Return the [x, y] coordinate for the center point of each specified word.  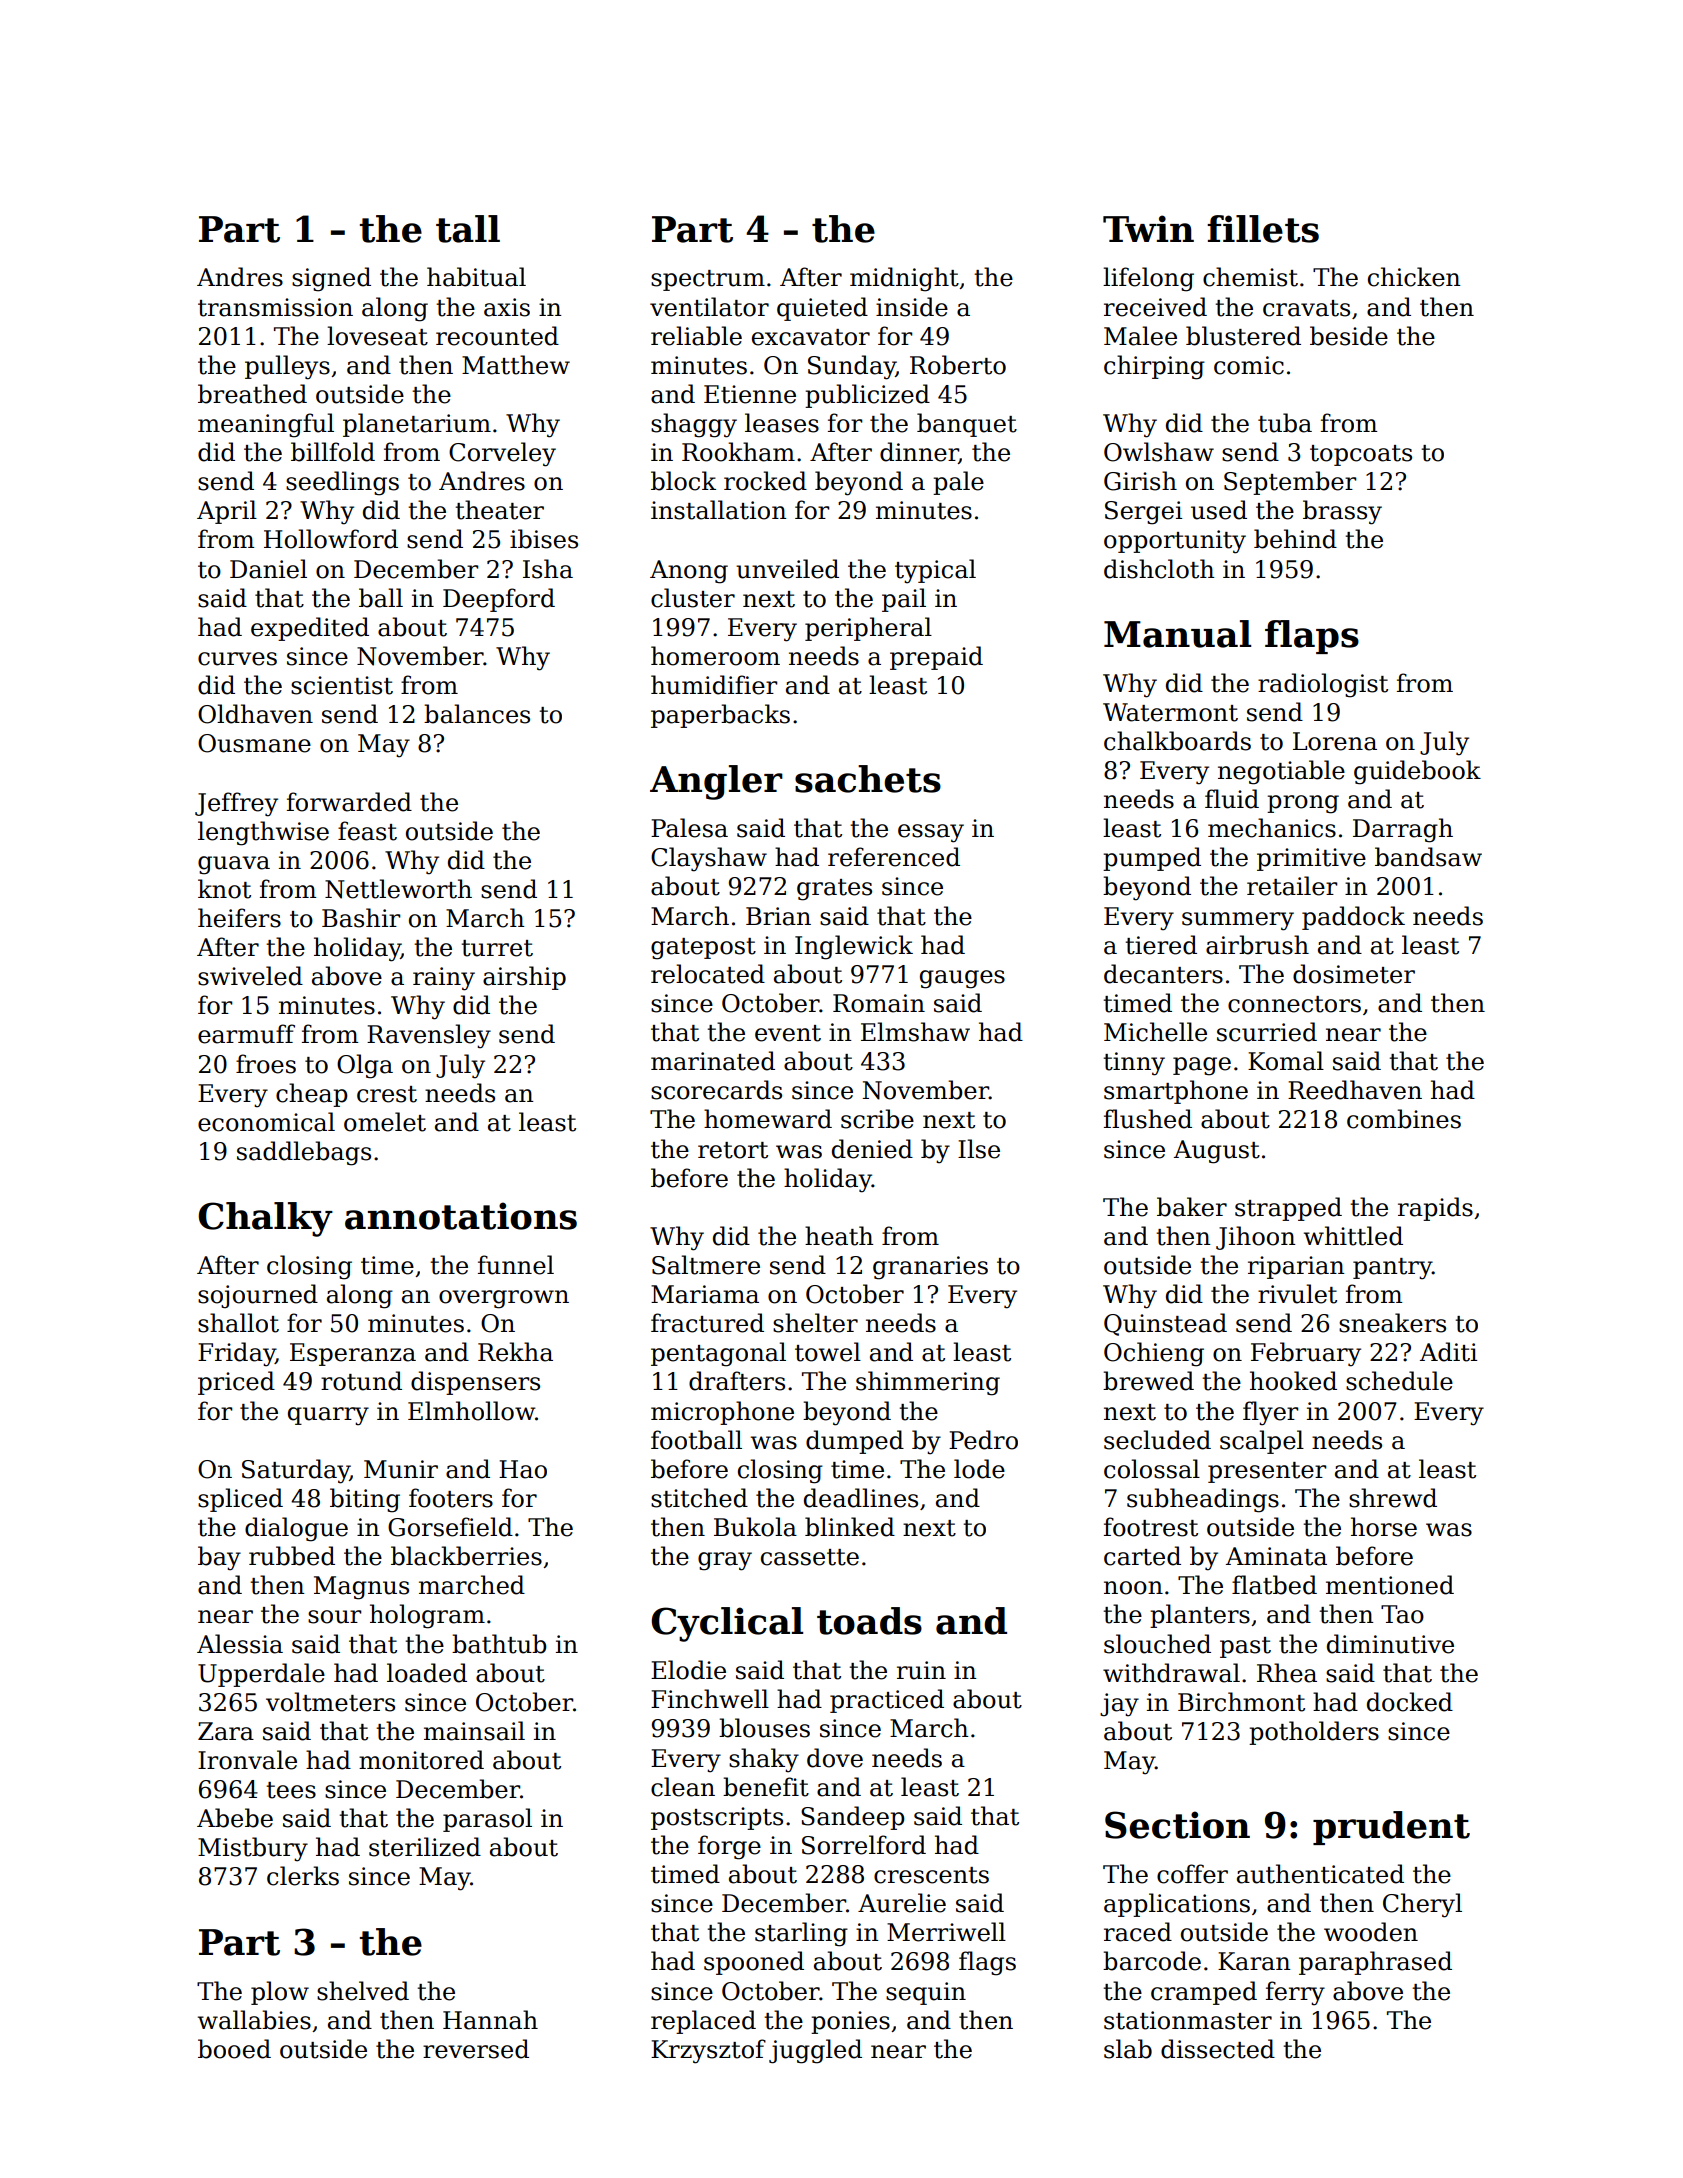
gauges [962, 979]
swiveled [250, 976]
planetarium [417, 425]
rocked [765, 481]
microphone [722, 1413]
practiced [887, 1701]
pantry [1392, 1269]
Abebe [235, 1818]
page [1202, 1066]
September [1290, 483]
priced [236, 1383]
